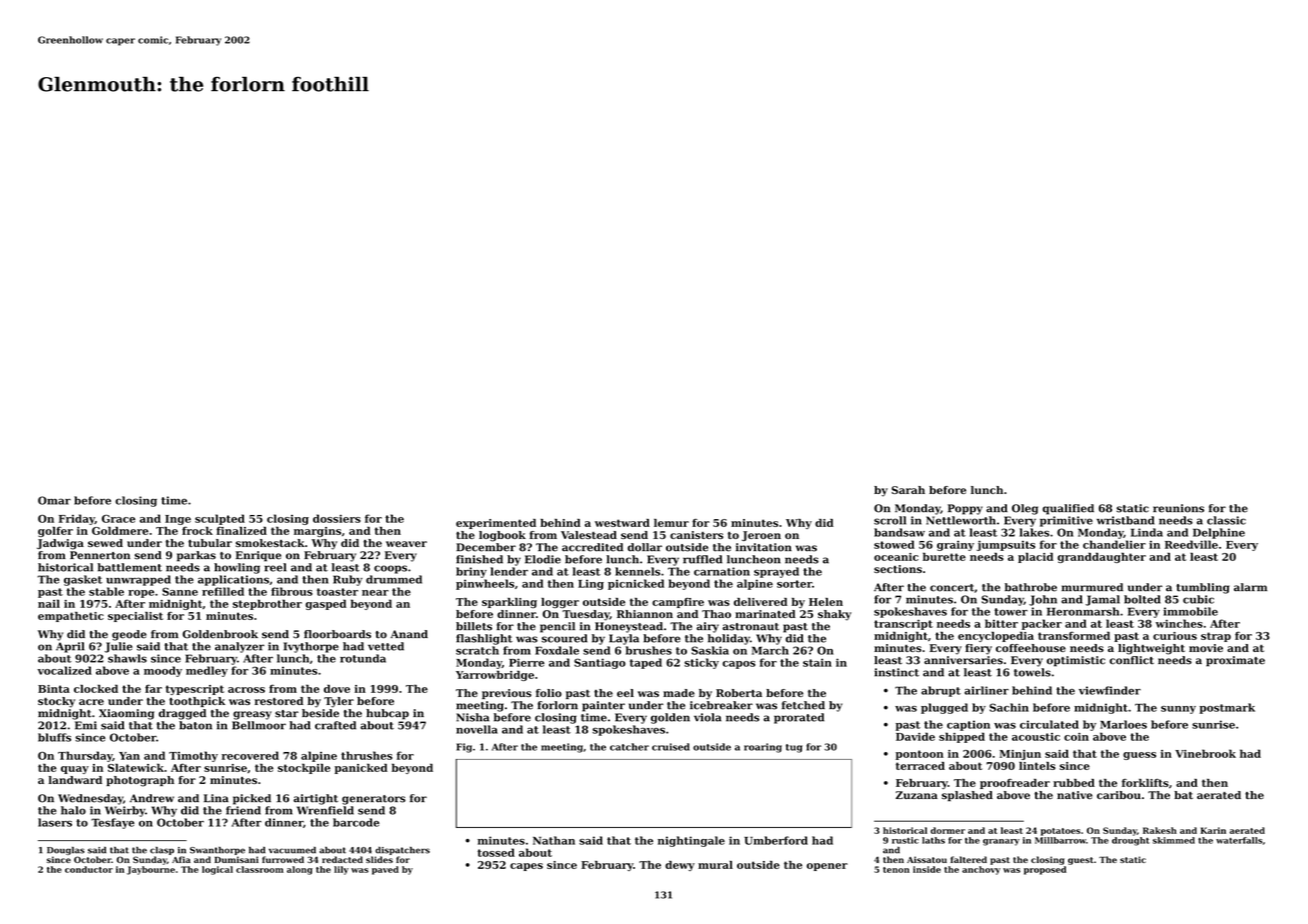 The image size is (1308, 924). Describe the element at coordinates (1178, 508) in the screenshot. I see `reunions` at that location.
